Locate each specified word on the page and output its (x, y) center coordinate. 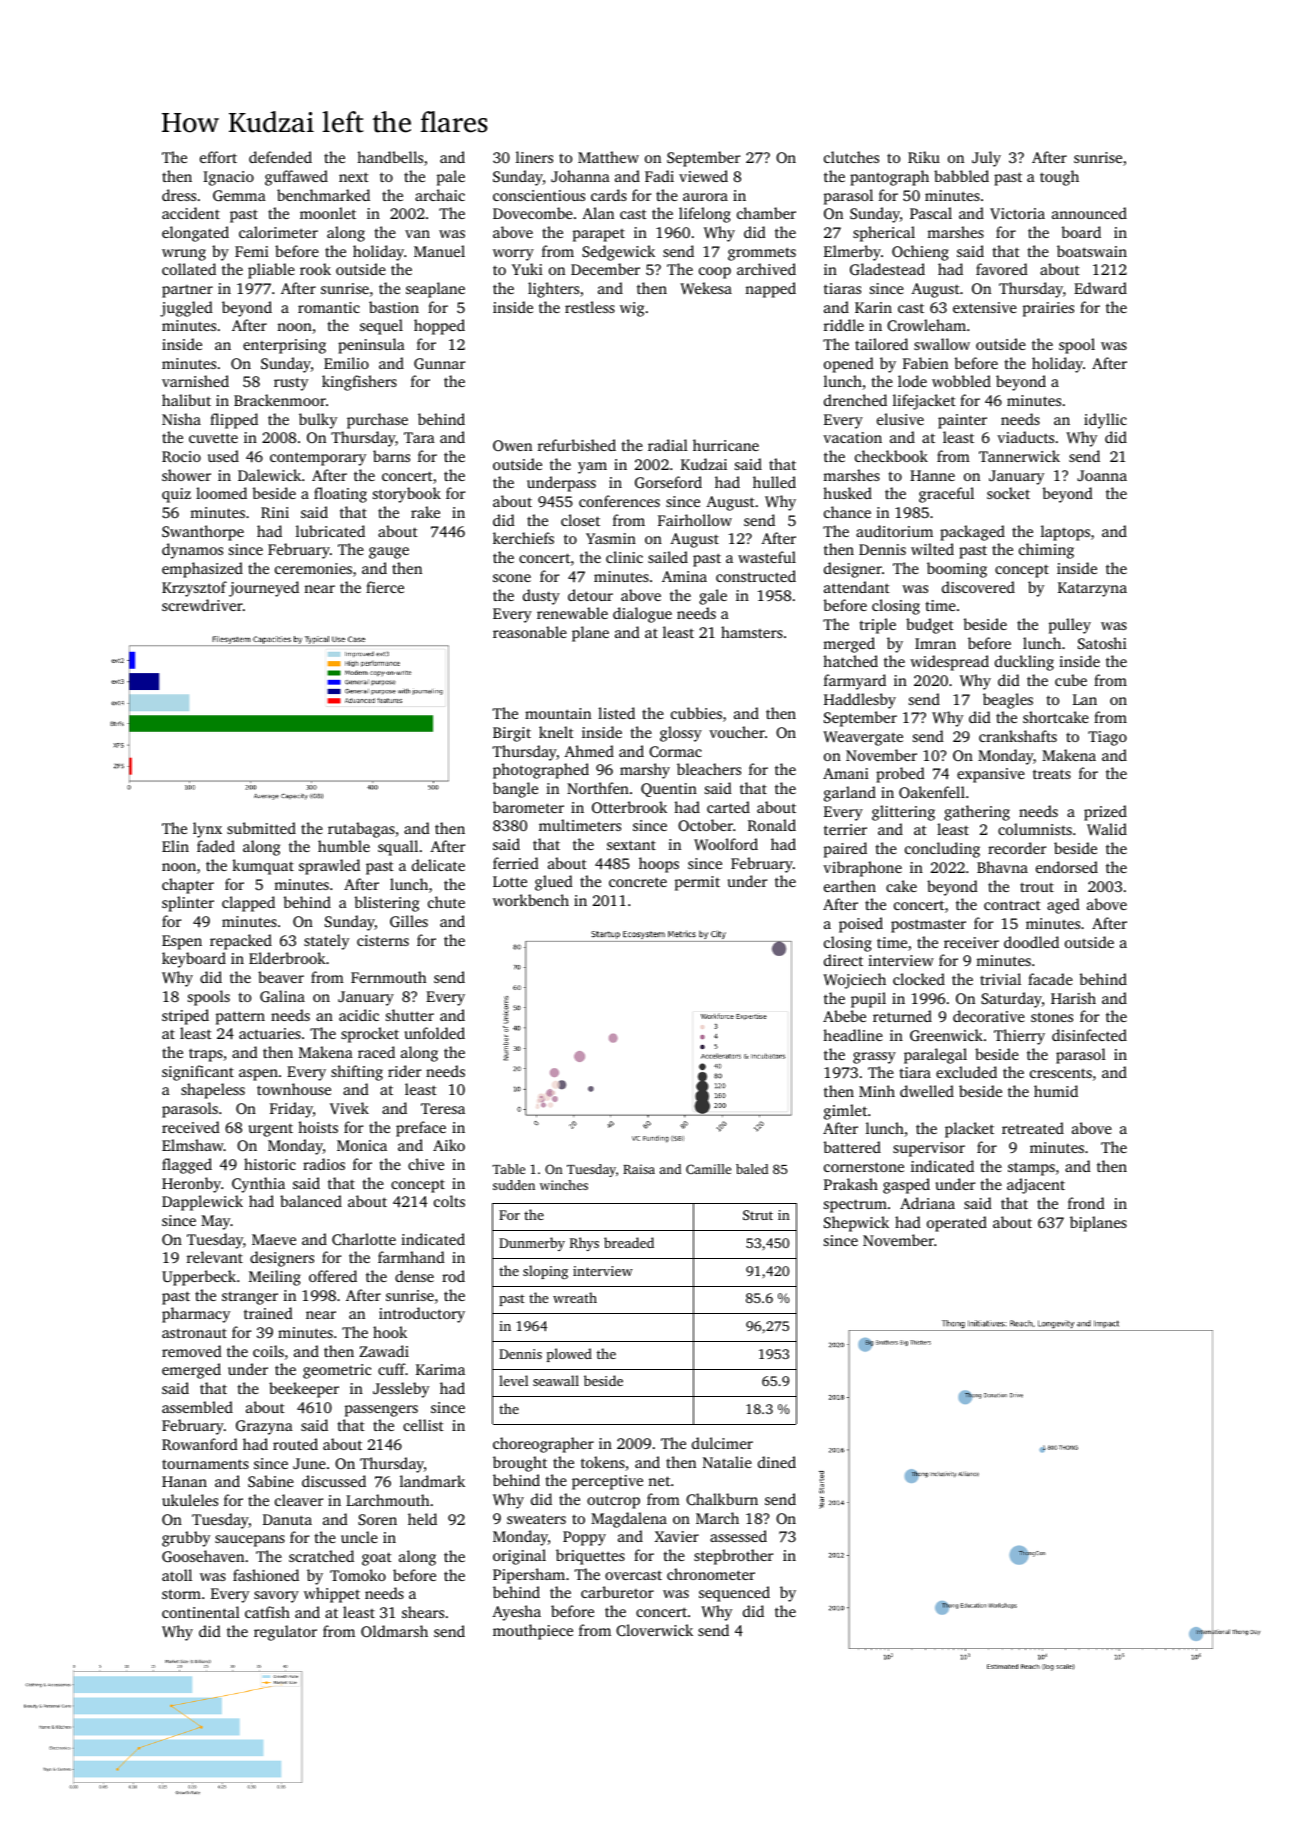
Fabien (925, 363)
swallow (942, 344)
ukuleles (190, 1500)
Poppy (584, 1538)
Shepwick (856, 1224)
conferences (619, 501)
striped (185, 1017)
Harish (1073, 998)
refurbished (577, 445)
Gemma (239, 195)
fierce (385, 587)
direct (843, 960)
